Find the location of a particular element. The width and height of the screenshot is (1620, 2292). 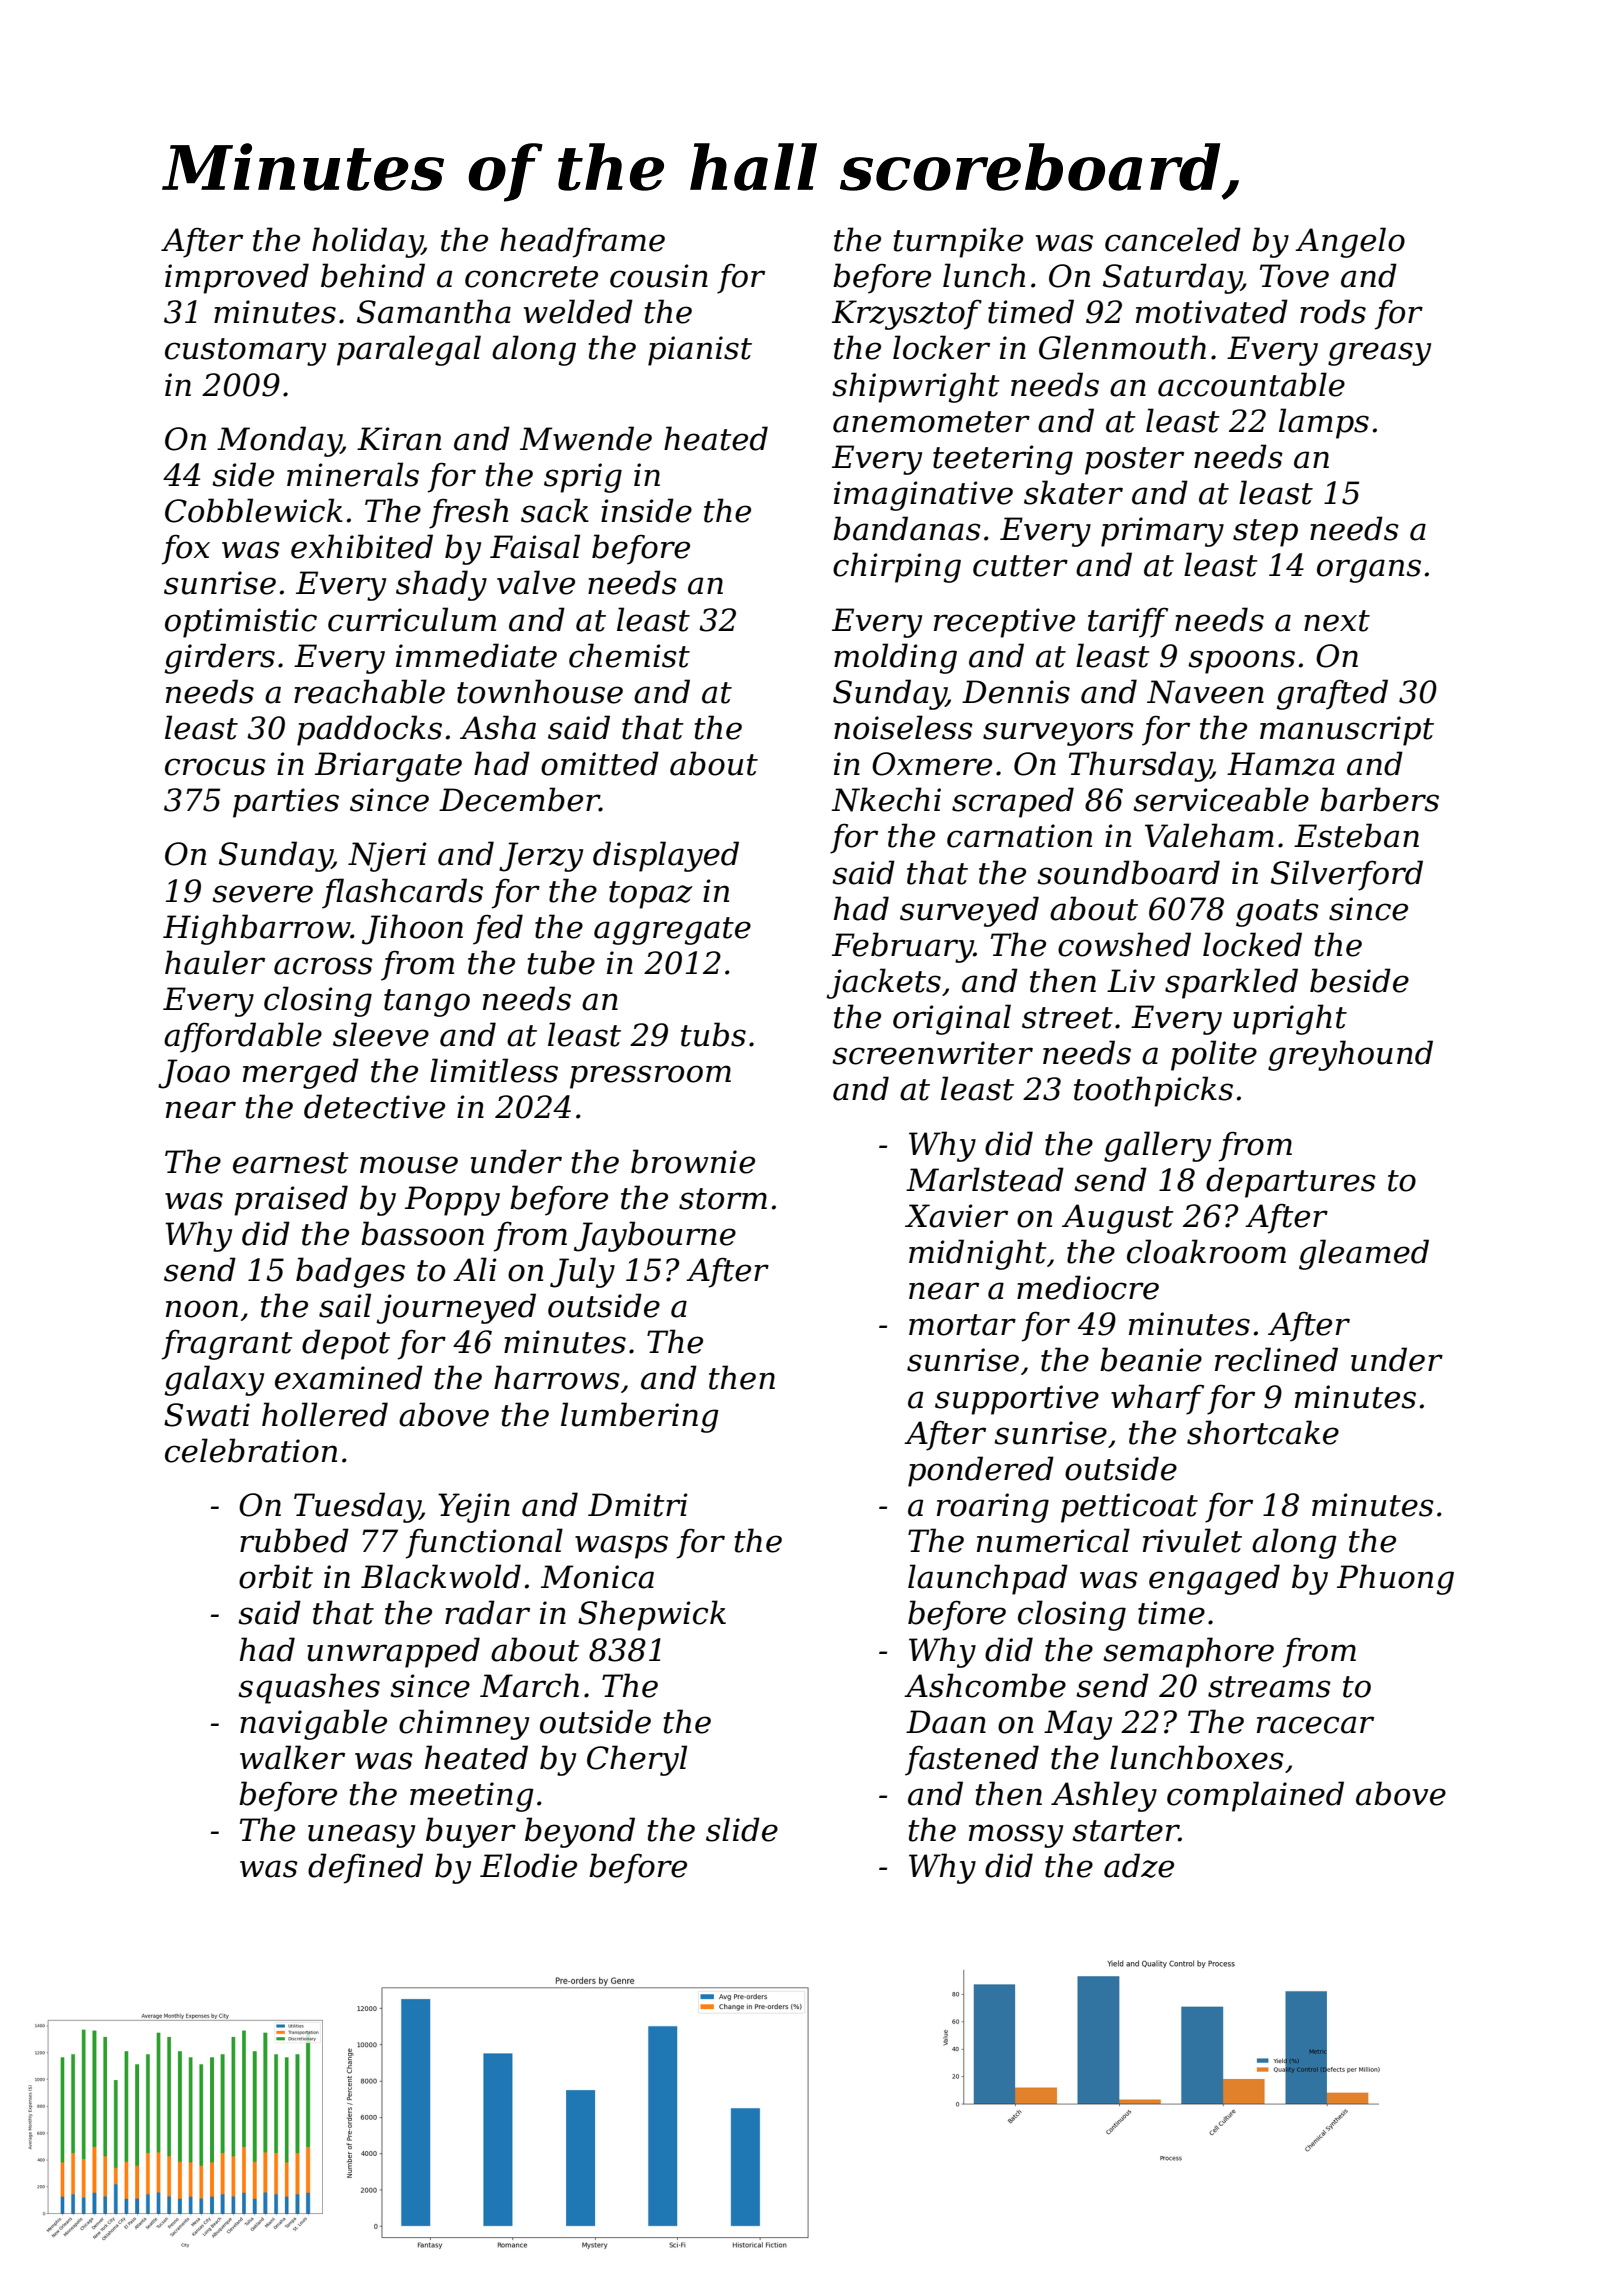

orbit is located at coordinates (276, 1576).
